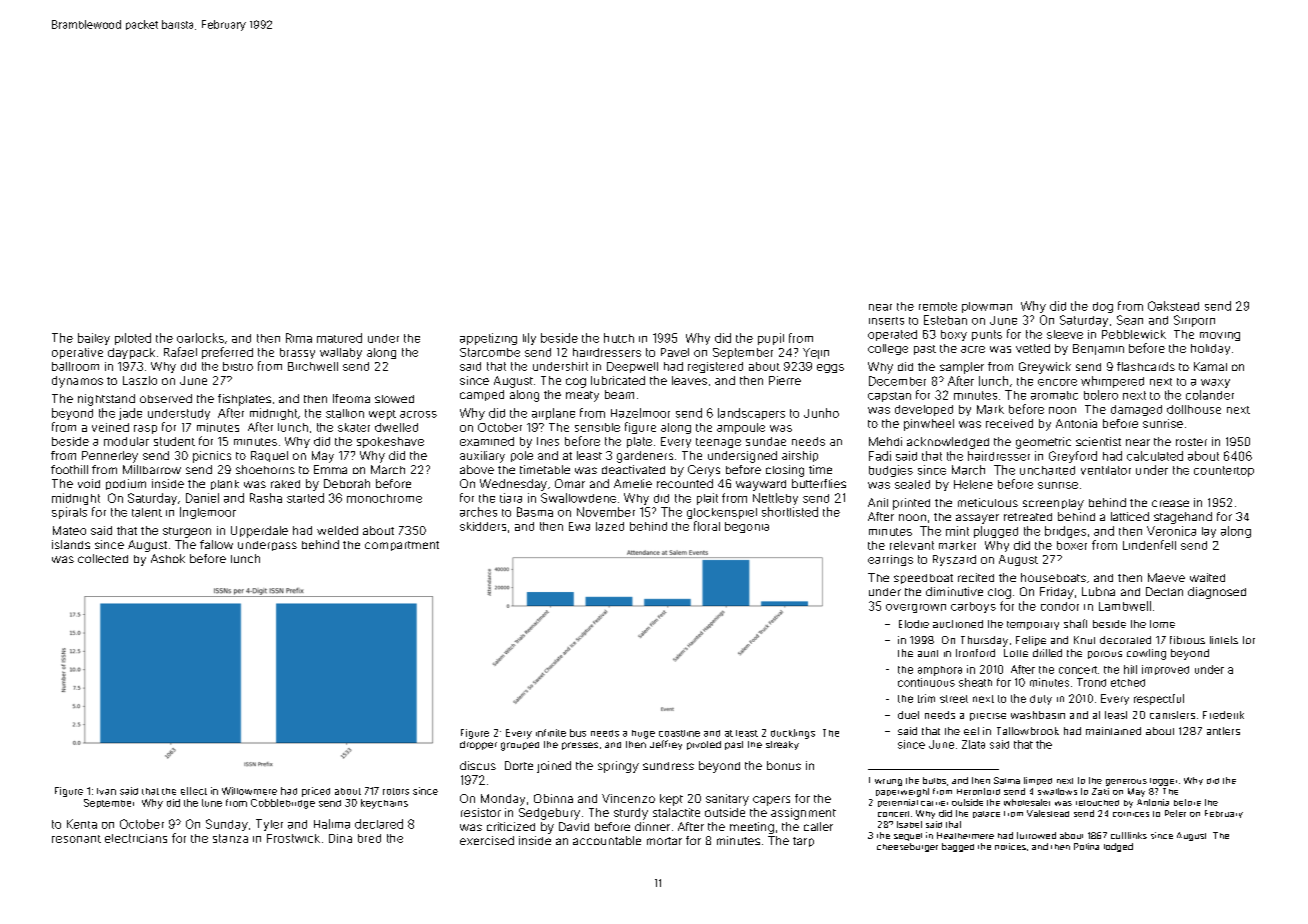 The width and height of the document is (1308, 924). What do you see at coordinates (962, 368) in the document?
I see `sampler` at bounding box center [962, 368].
